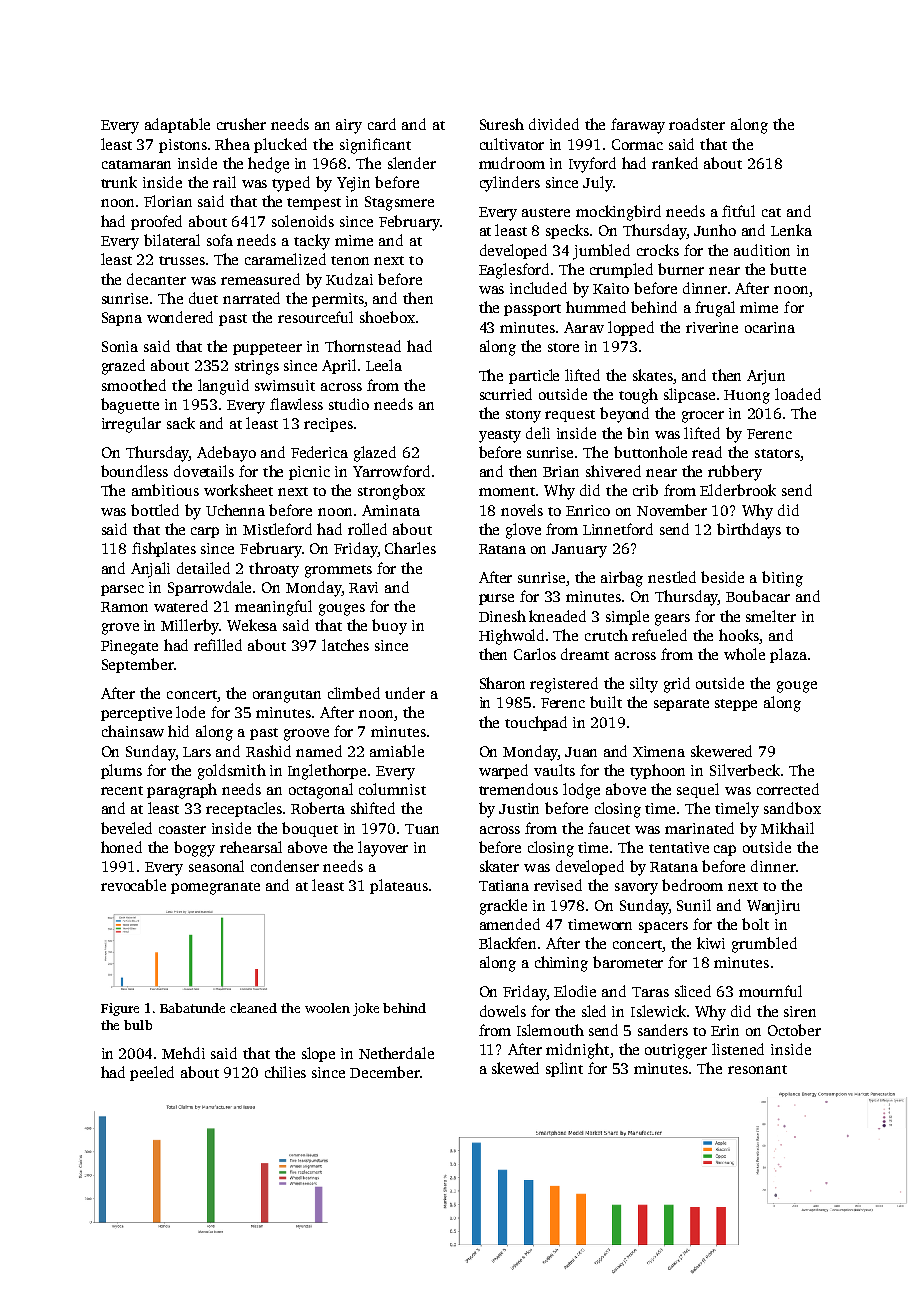  What do you see at coordinates (499, 866) in the screenshot?
I see `skater` at bounding box center [499, 866].
